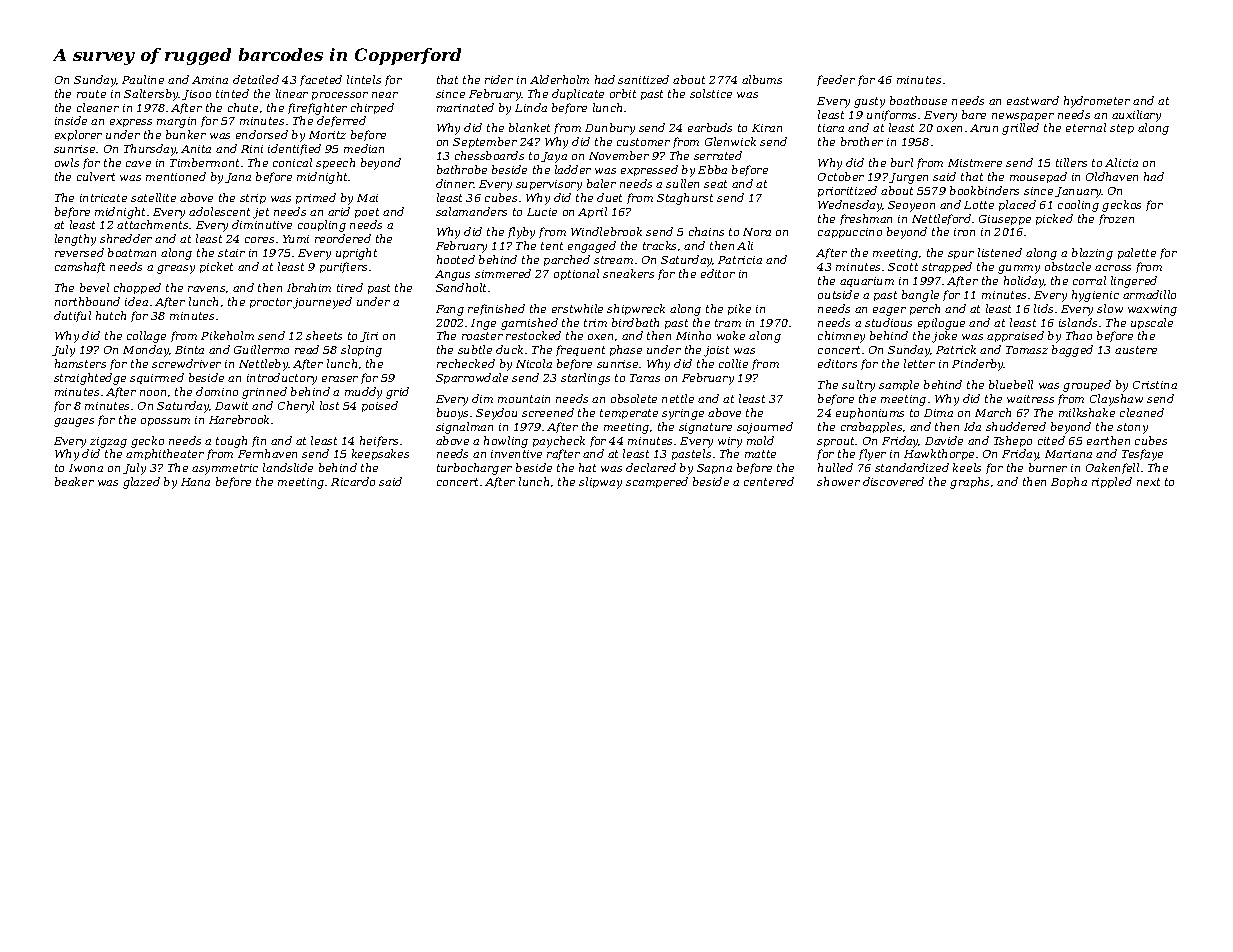 This image has width=1233, height=952. What do you see at coordinates (231, 406) in the image?
I see `Dawit` at bounding box center [231, 406].
